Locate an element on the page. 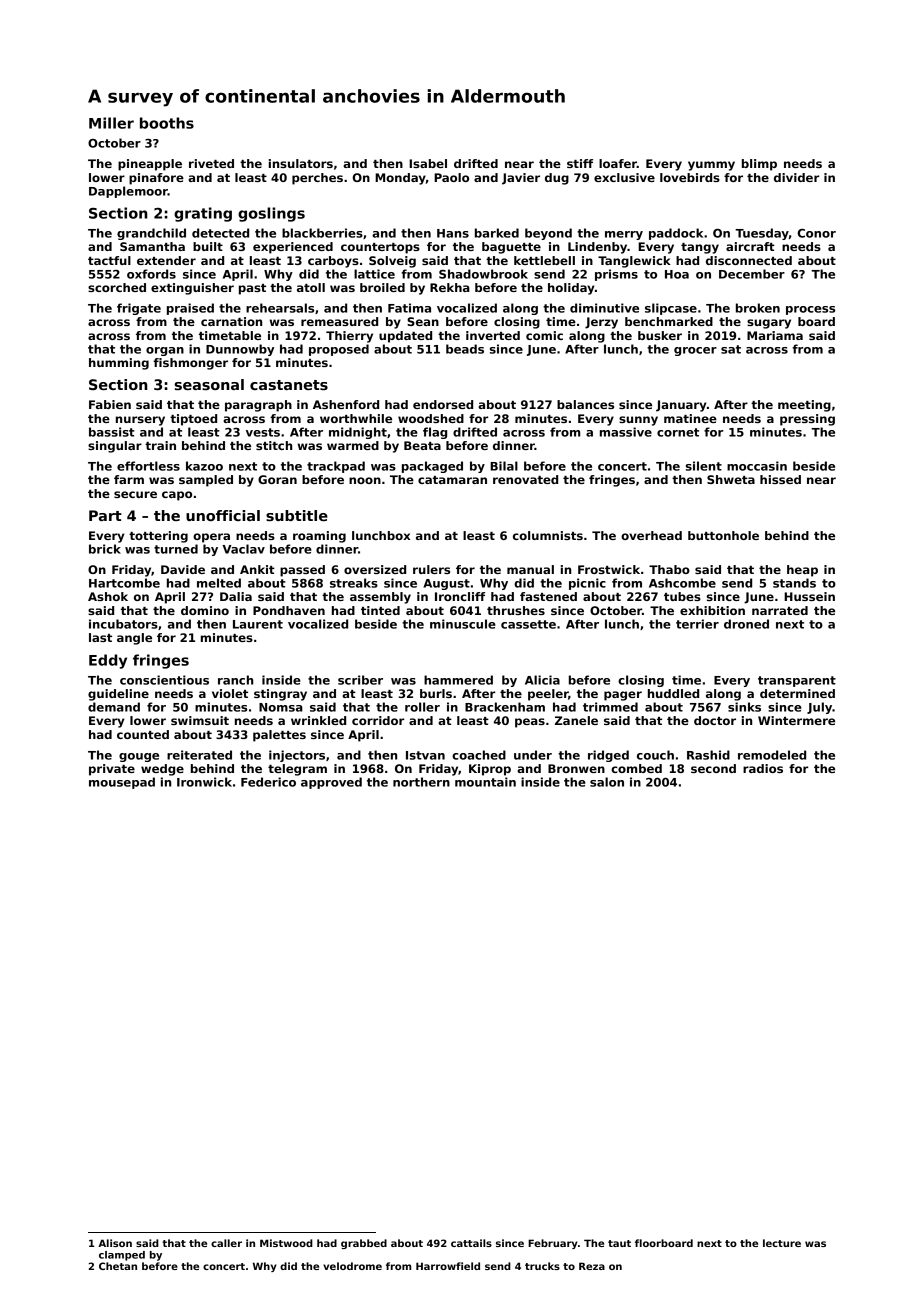 This page has height=1308, width=924. peeler is located at coordinates (548, 695).
